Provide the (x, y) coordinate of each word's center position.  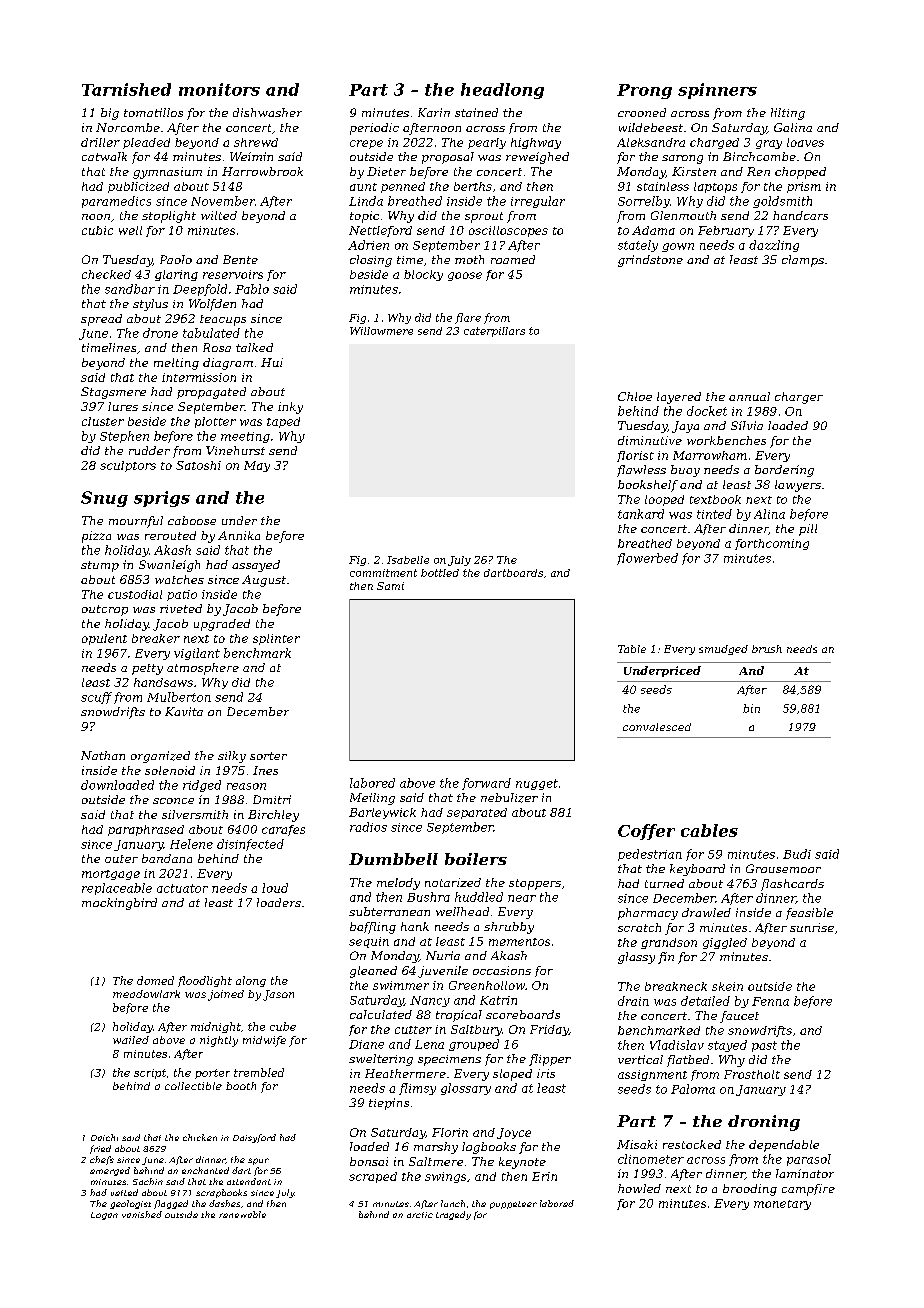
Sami (390, 586)
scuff (96, 698)
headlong (502, 91)
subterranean (389, 911)
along (251, 981)
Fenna (770, 1001)
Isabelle (408, 560)
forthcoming (772, 544)
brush (767, 649)
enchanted (205, 1170)
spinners (717, 91)
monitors (219, 89)
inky (290, 408)
